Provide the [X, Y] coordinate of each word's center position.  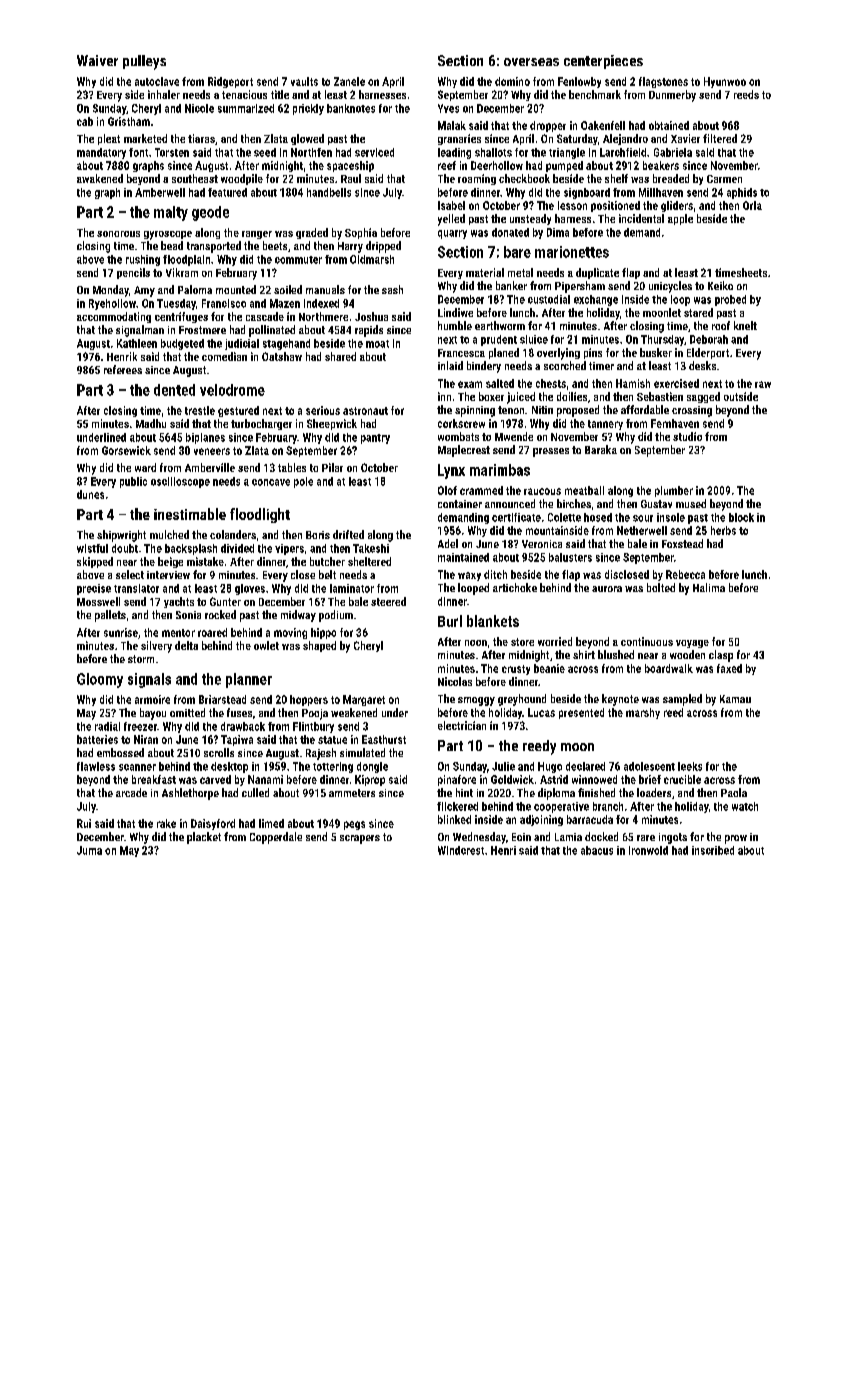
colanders [233, 534]
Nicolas [455, 681]
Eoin [521, 837]
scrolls [219, 752]
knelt [745, 325]
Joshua [371, 316]
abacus [597, 850]
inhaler [164, 94]
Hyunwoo [725, 82]
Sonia [188, 615]
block [741, 517]
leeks [690, 766]
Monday [111, 291]
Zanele [349, 81]
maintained [463, 557]
